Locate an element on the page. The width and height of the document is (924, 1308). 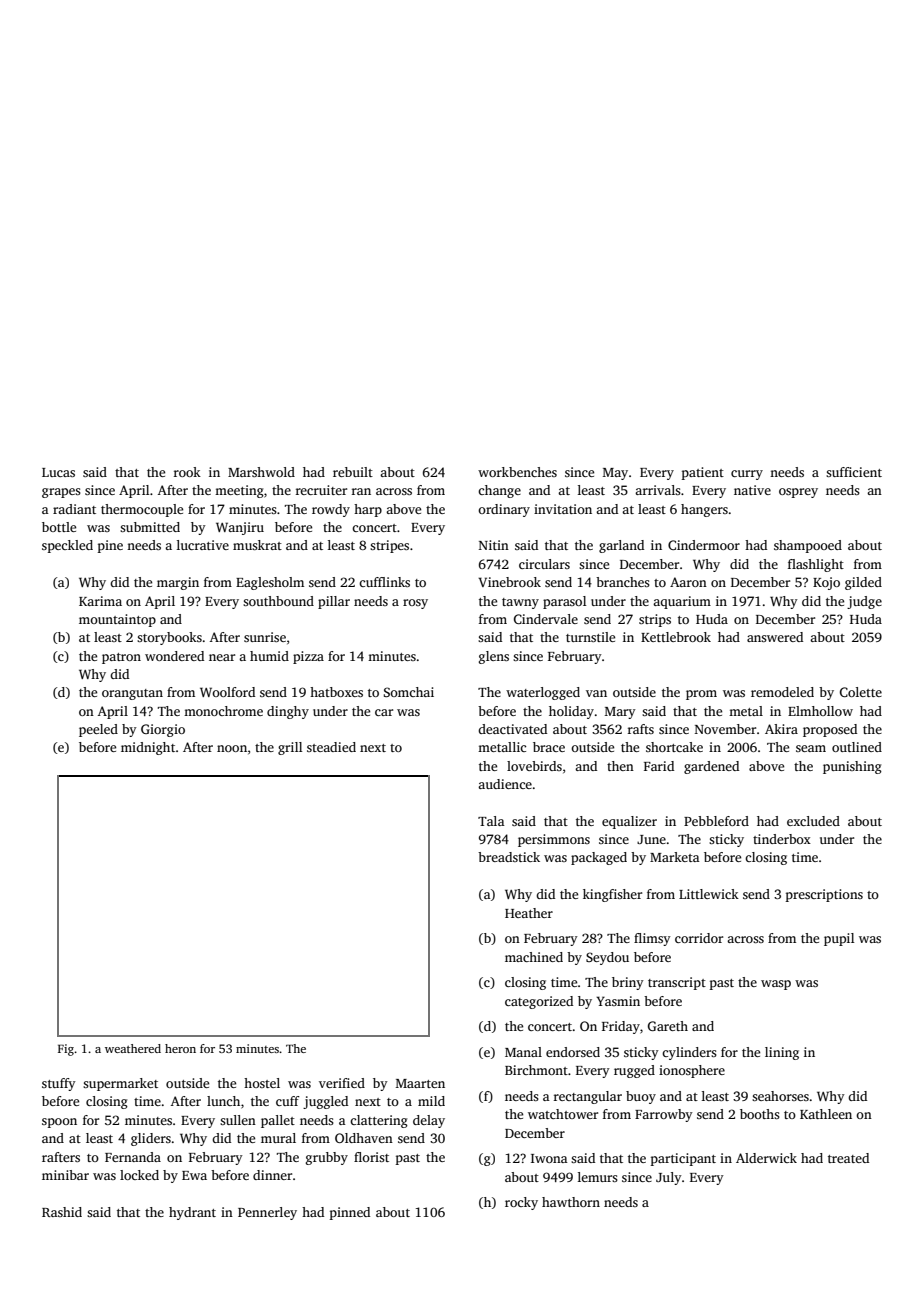
meeting is located at coordinates (239, 491).
